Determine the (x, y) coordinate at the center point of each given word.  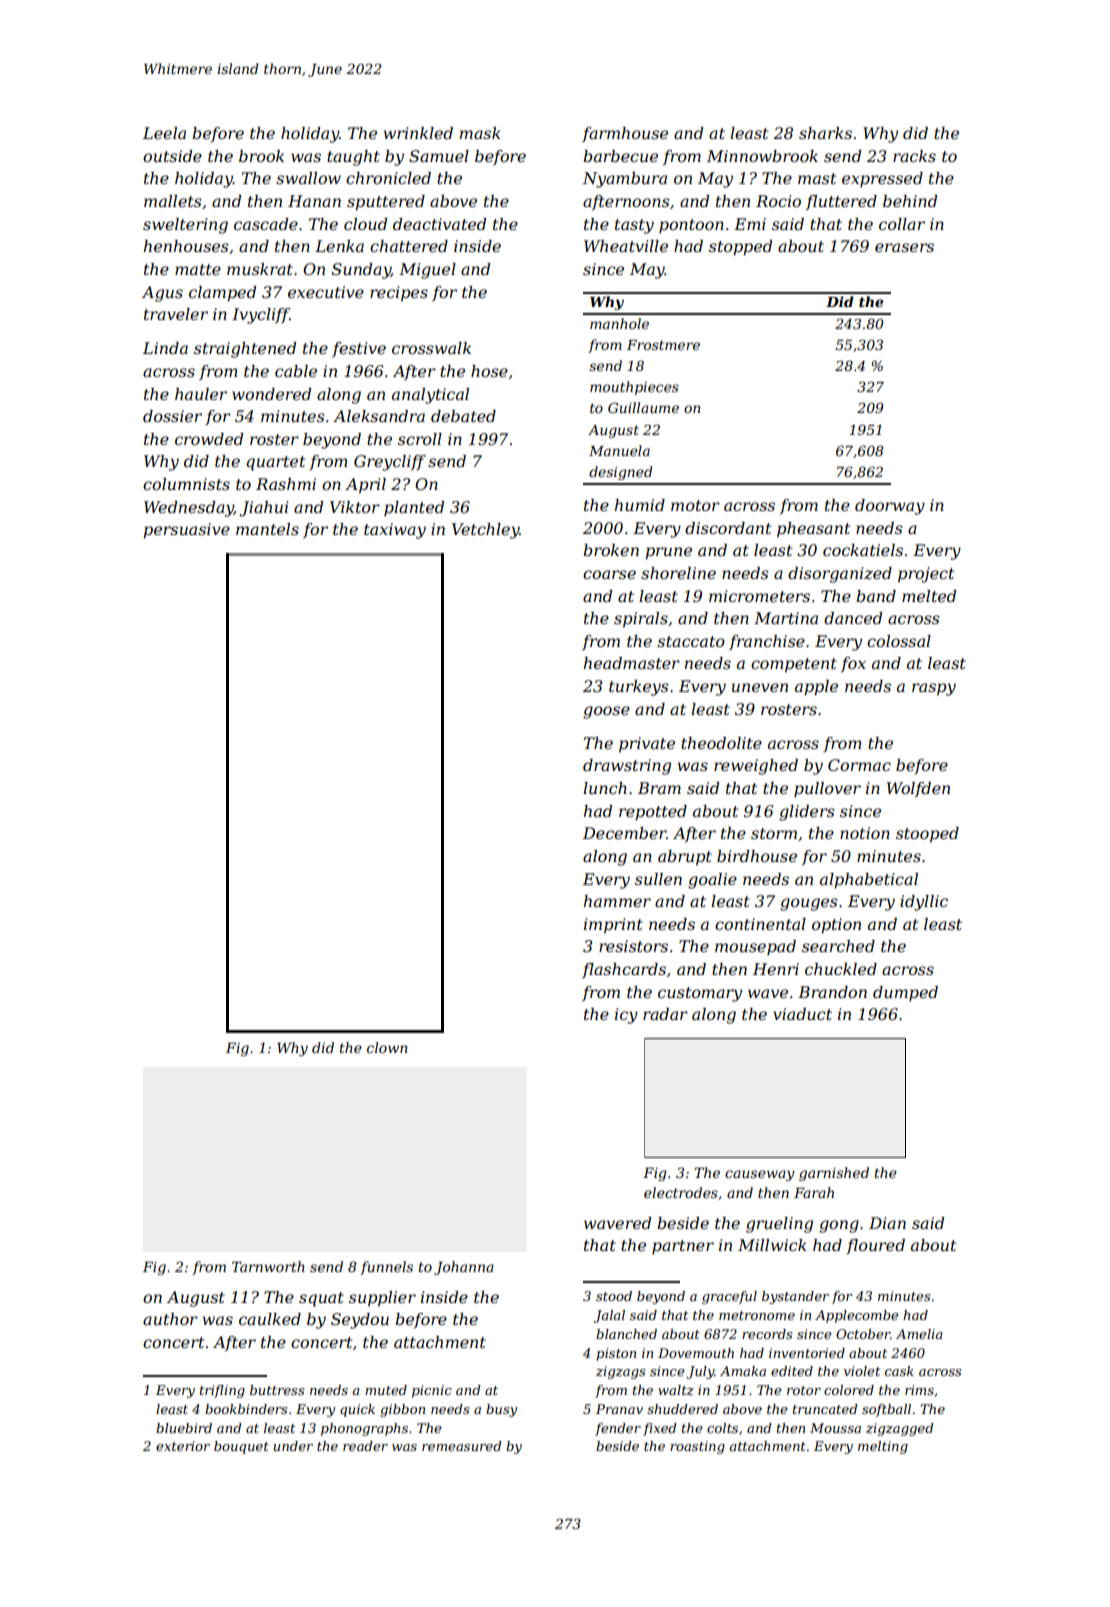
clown (387, 1047)
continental (760, 924)
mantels (267, 529)
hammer (617, 901)
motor (695, 505)
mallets (173, 201)
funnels (386, 1268)
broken (611, 550)
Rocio (778, 201)
